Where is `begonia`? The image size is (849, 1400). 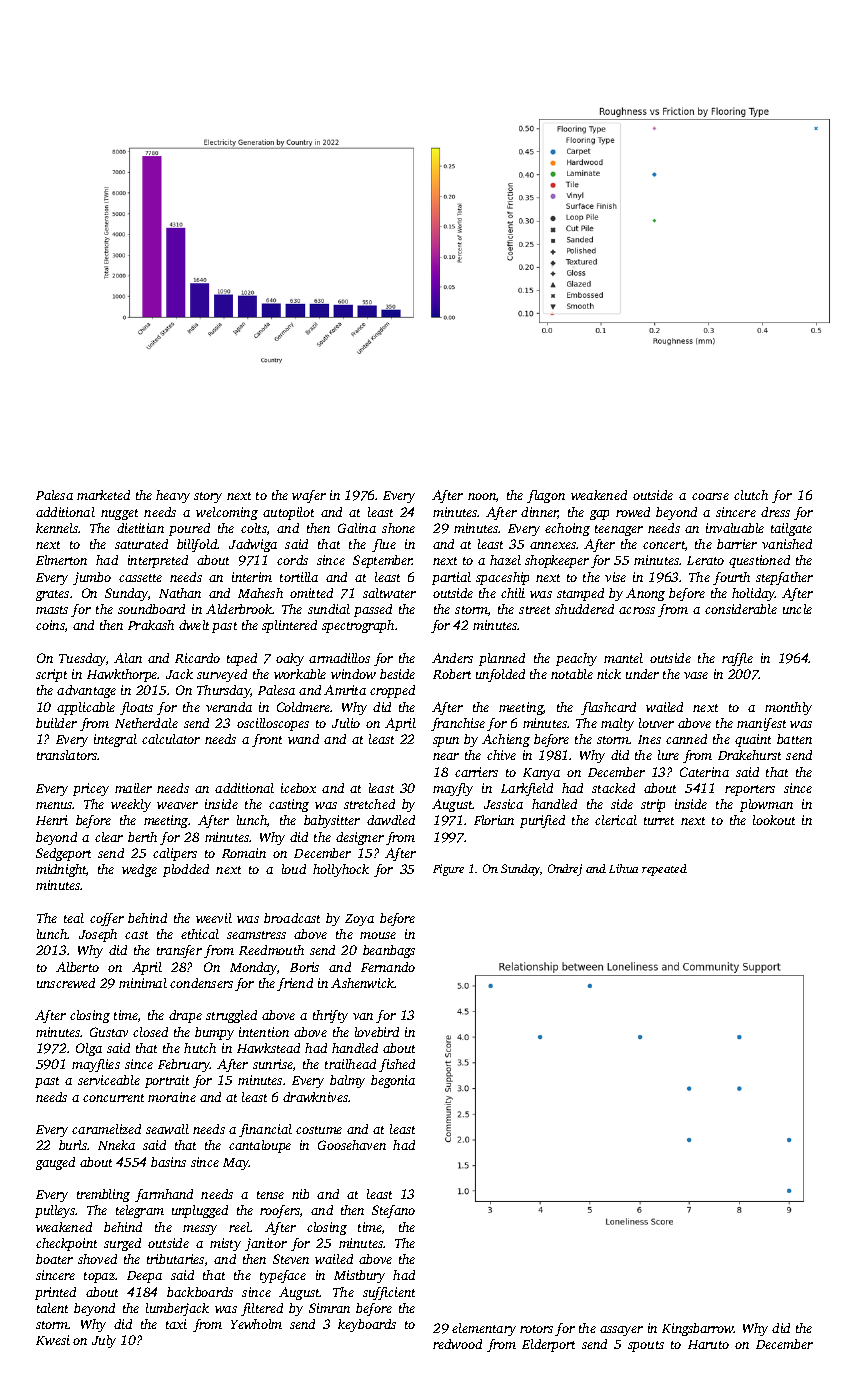 begonia is located at coordinates (393, 1081).
